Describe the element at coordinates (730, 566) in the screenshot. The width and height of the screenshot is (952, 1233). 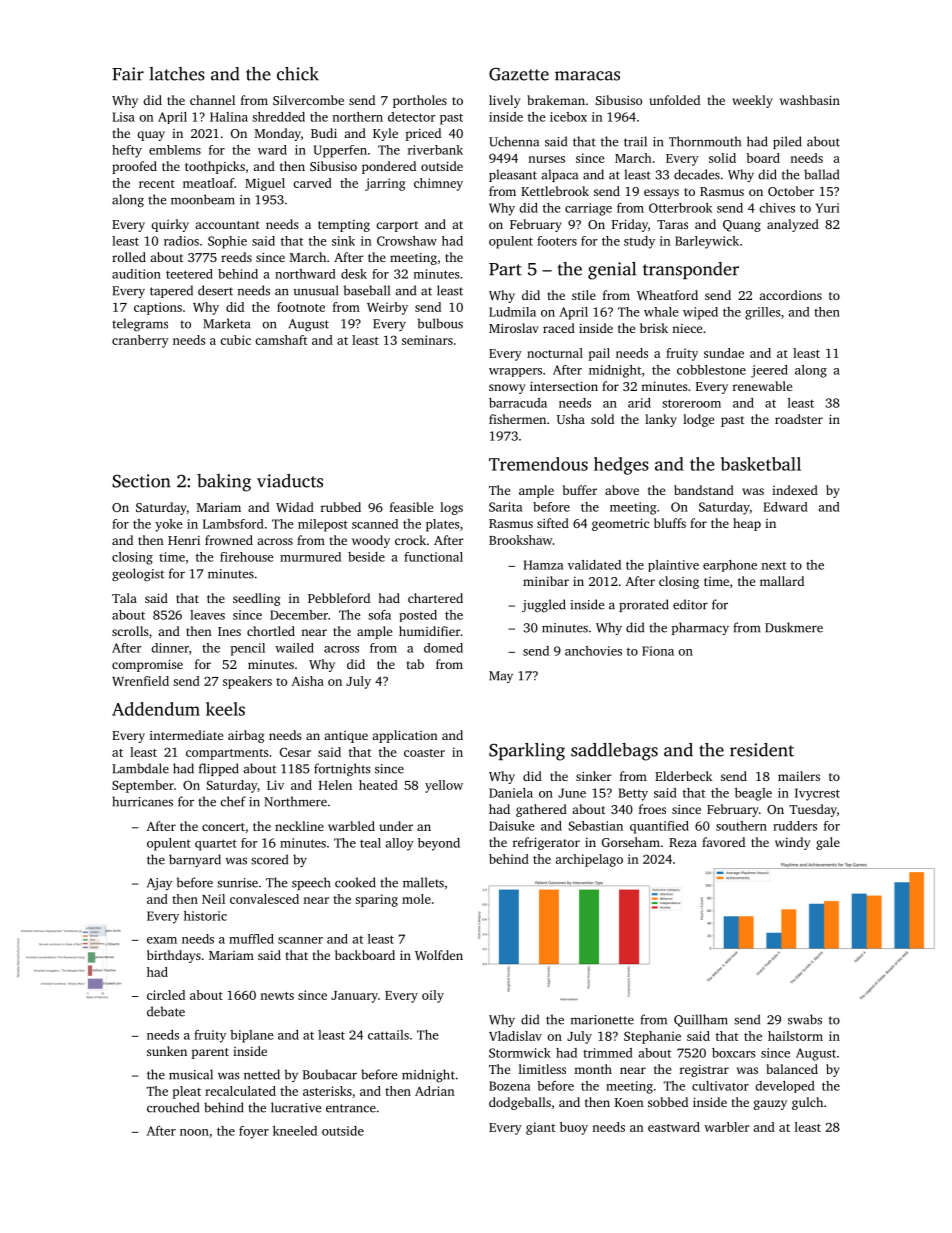
I see `earphone` at that location.
